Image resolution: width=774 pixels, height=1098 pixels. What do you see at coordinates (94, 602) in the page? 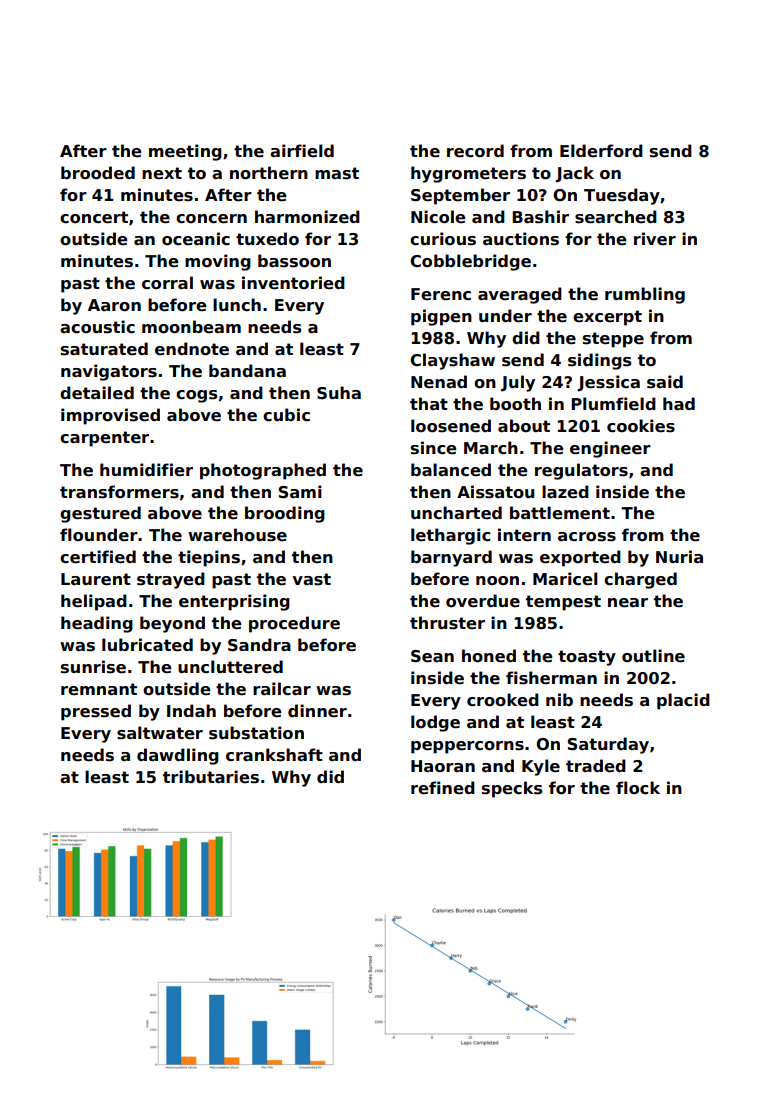
I see `helipad` at bounding box center [94, 602].
